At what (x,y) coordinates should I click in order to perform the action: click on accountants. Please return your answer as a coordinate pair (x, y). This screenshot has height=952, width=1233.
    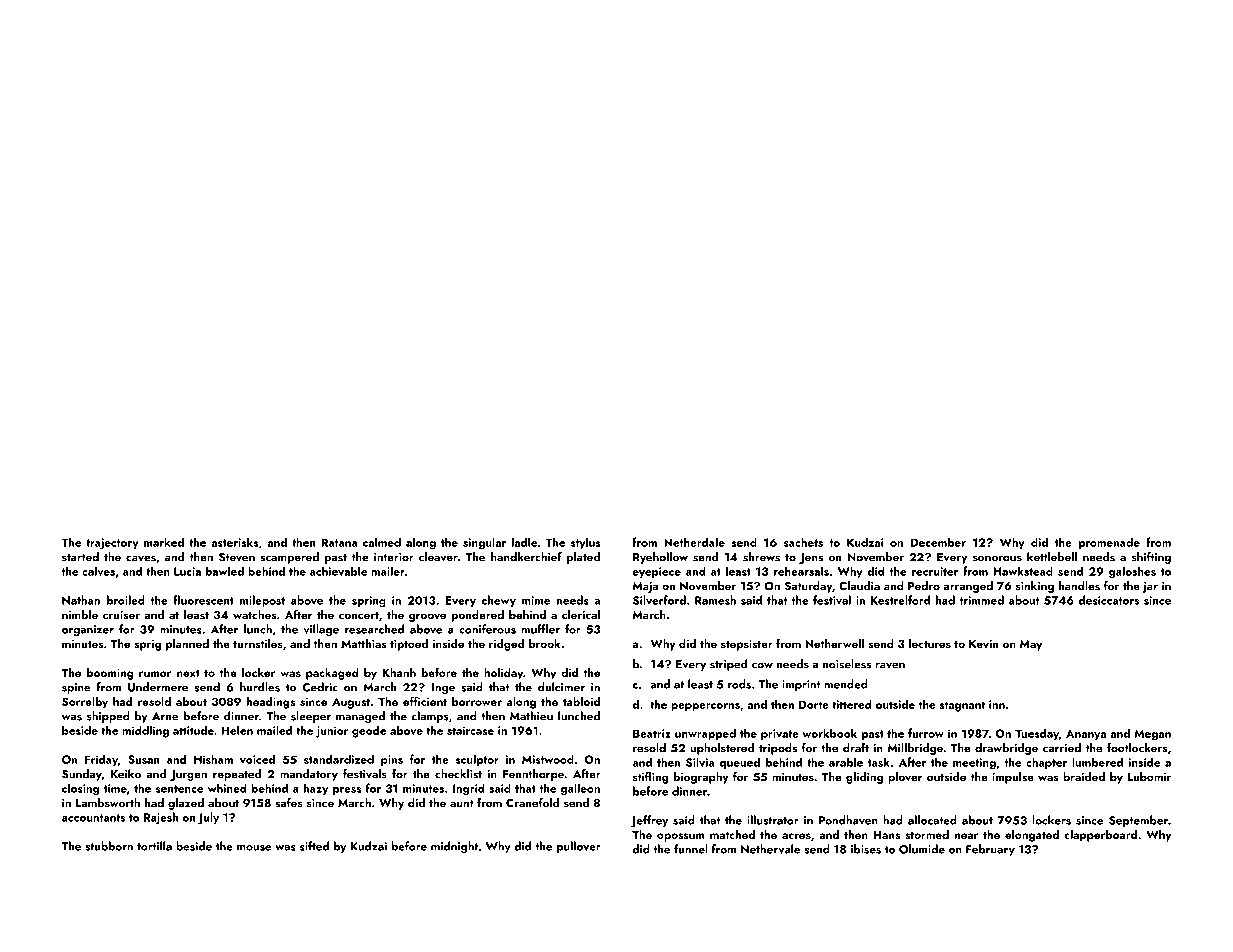
    Looking at the image, I should click on (93, 818).
